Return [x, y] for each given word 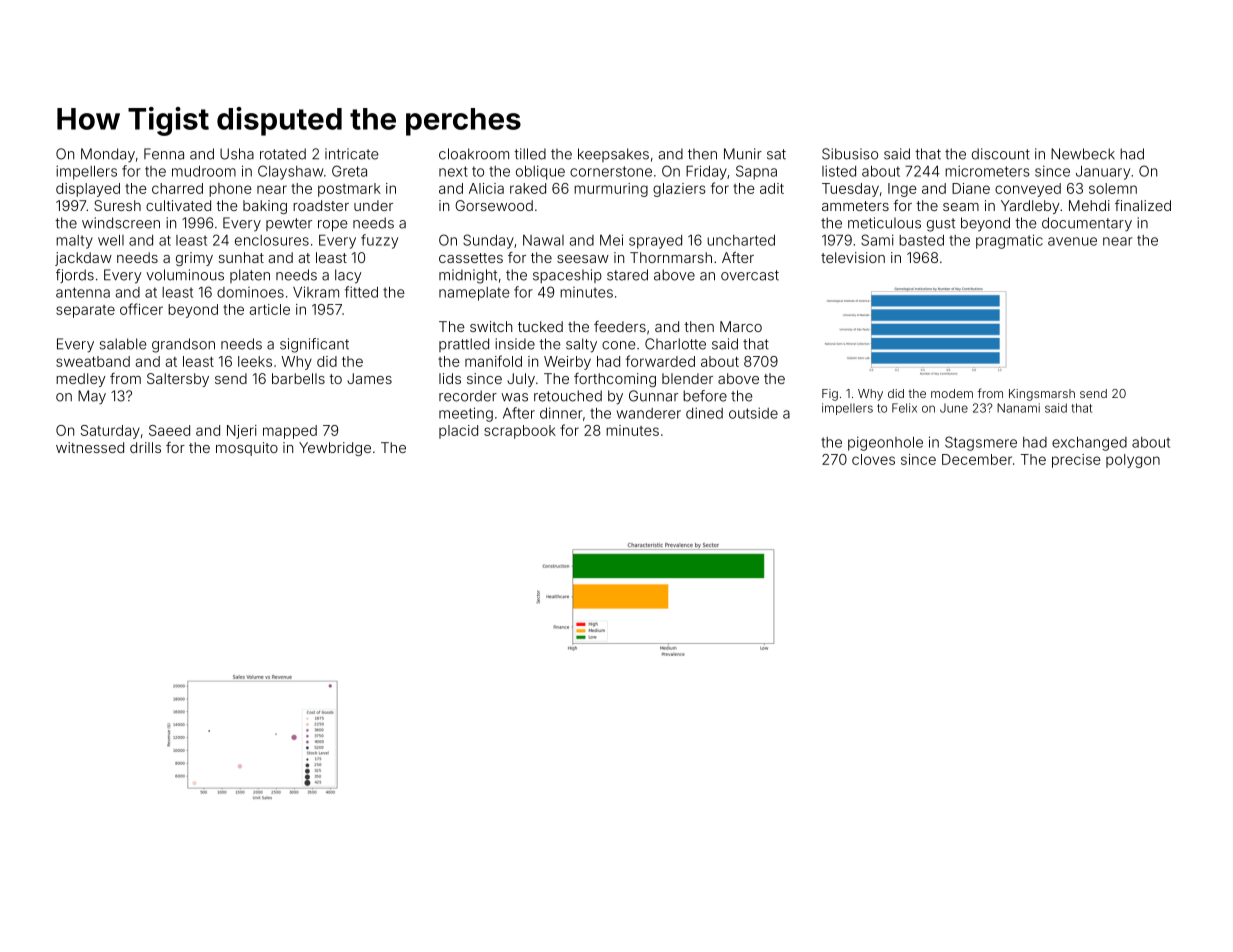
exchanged [1089, 444]
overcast [750, 275]
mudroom [204, 171]
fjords [75, 276]
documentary [1087, 224]
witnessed [90, 447]
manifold [493, 361]
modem [952, 393]
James [369, 378]
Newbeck [1083, 154]
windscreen [121, 223]
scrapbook [520, 432]
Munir [743, 154]
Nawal [543, 240]
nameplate [474, 294]
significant [314, 345]
